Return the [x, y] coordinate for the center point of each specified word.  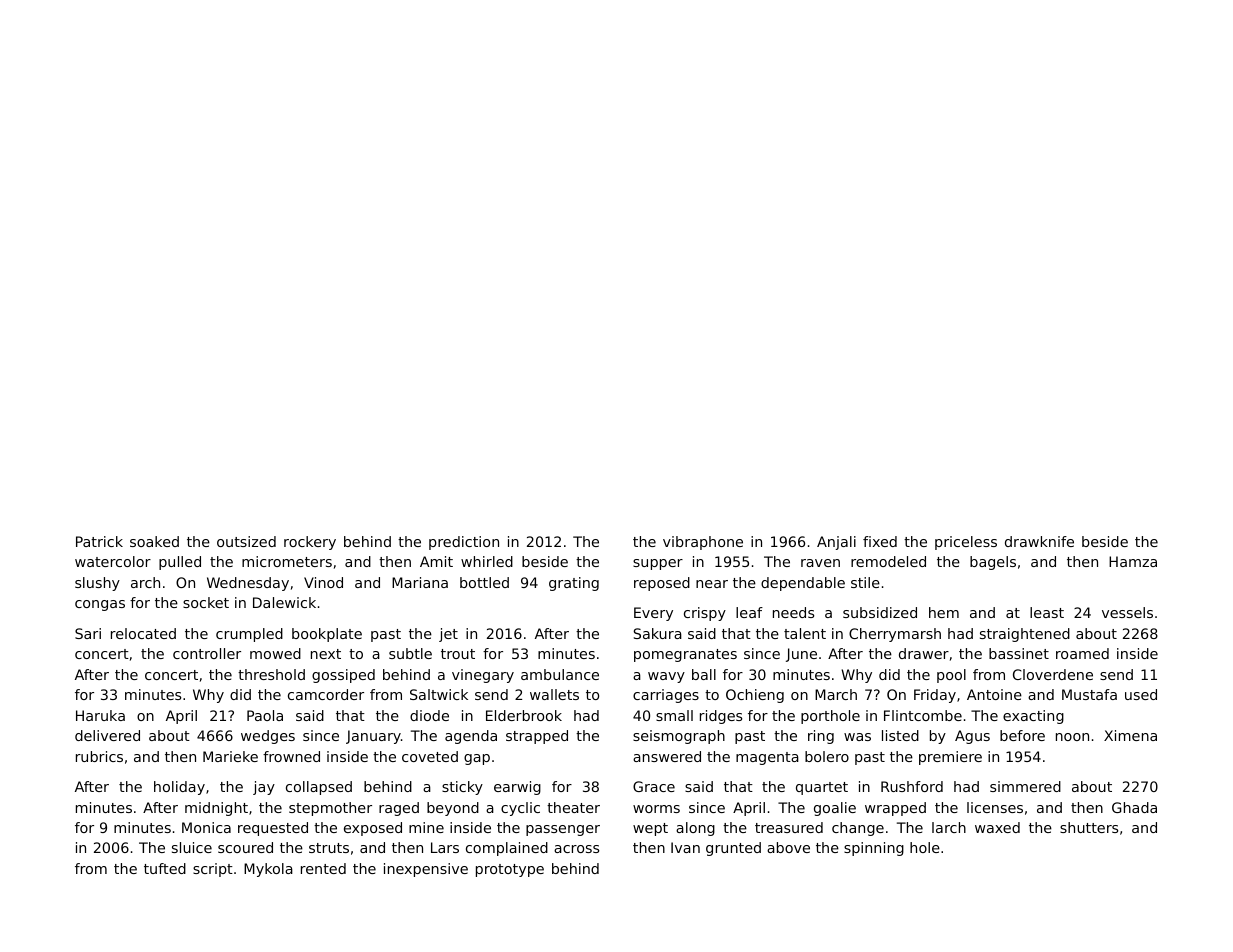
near [712, 584]
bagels [993, 563]
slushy [97, 584]
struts [329, 848]
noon [1072, 737]
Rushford [912, 786]
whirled [487, 561]
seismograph [679, 737]
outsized [246, 541]
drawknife [1039, 541]
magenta [767, 758]
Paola [265, 715]
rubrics [99, 756]
